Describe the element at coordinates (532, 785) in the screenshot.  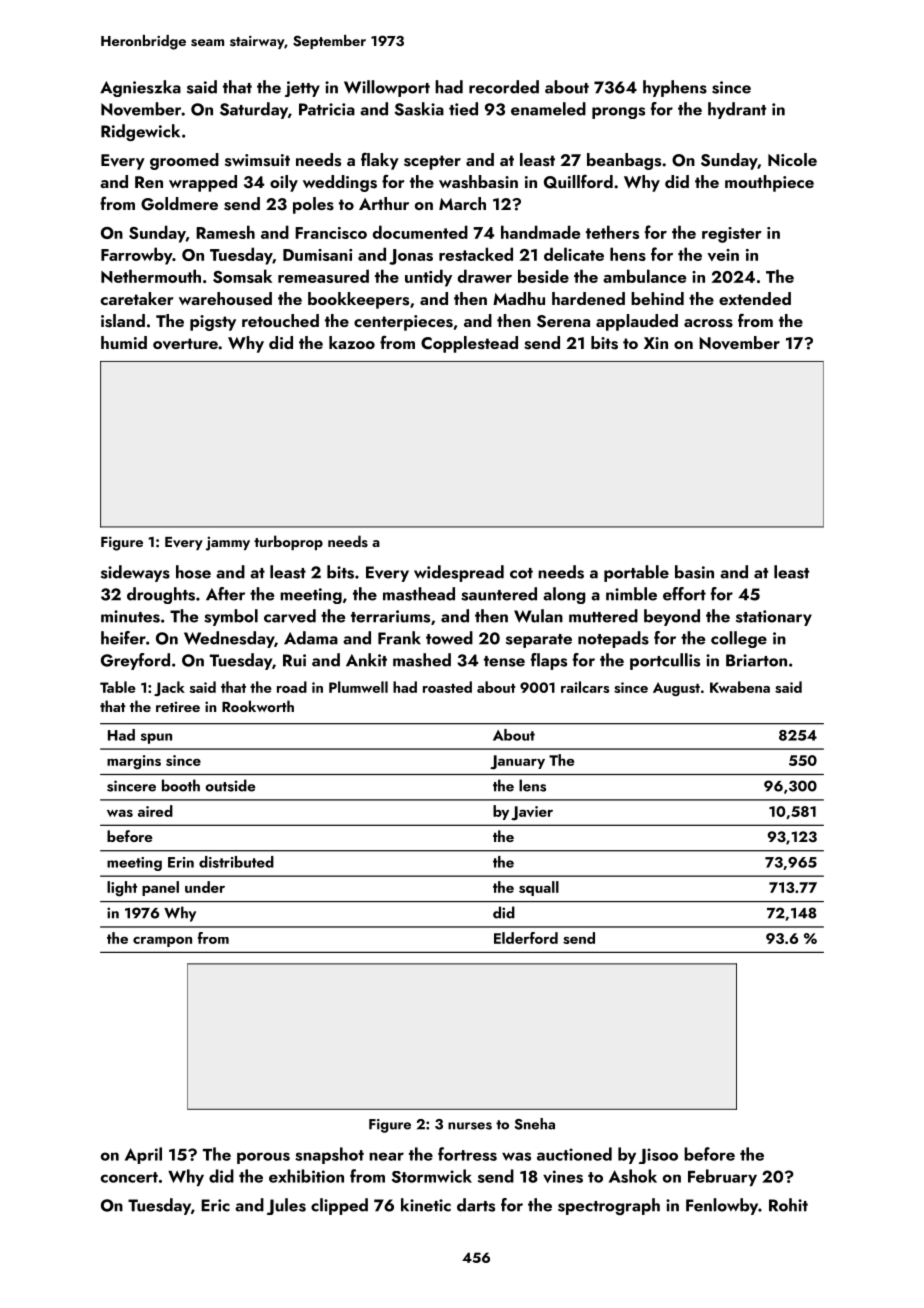
I see `lens` at that location.
